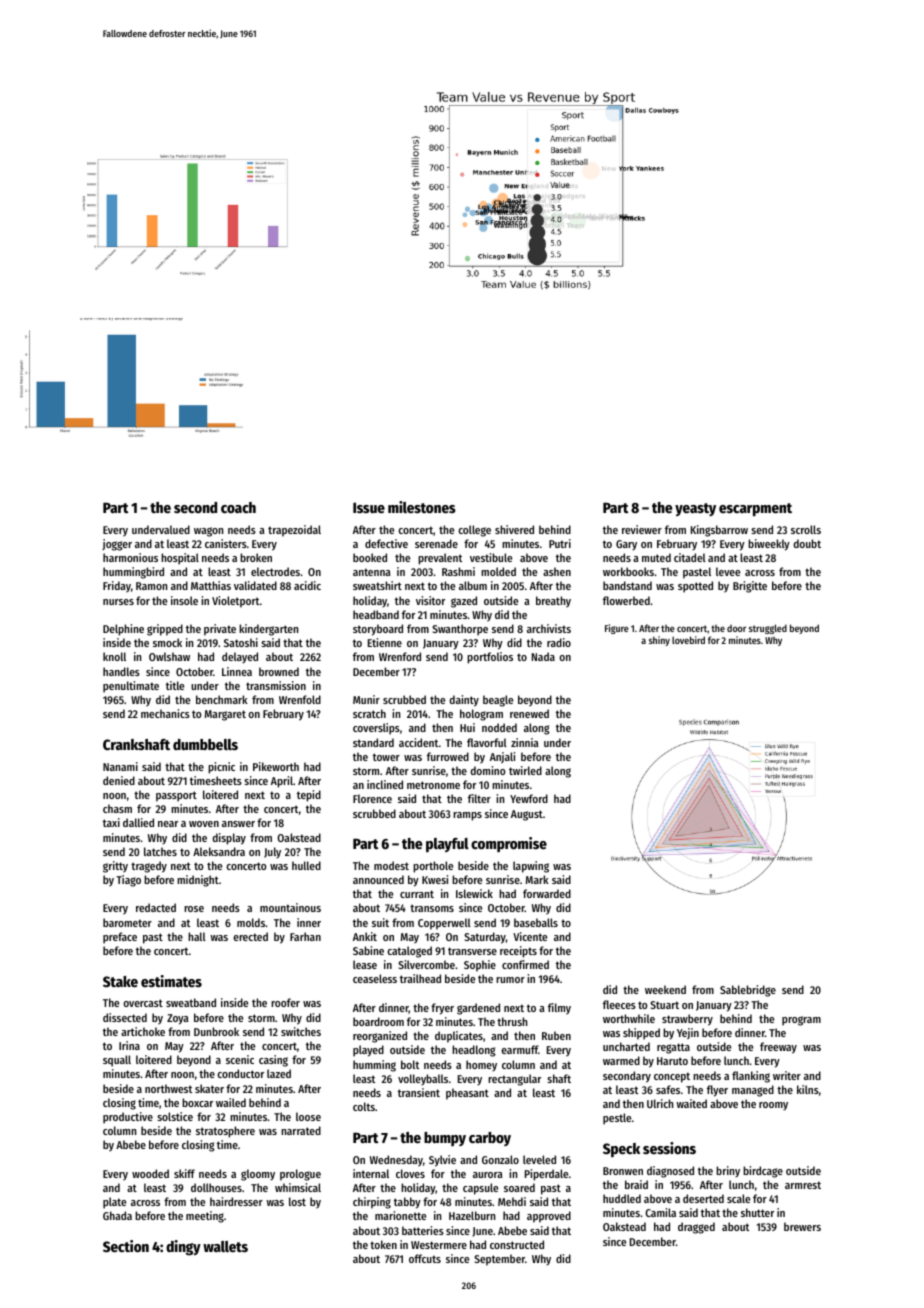 This document has height=1308, width=924. Describe the element at coordinates (529, 798) in the document. I see `Yewford` at that location.
